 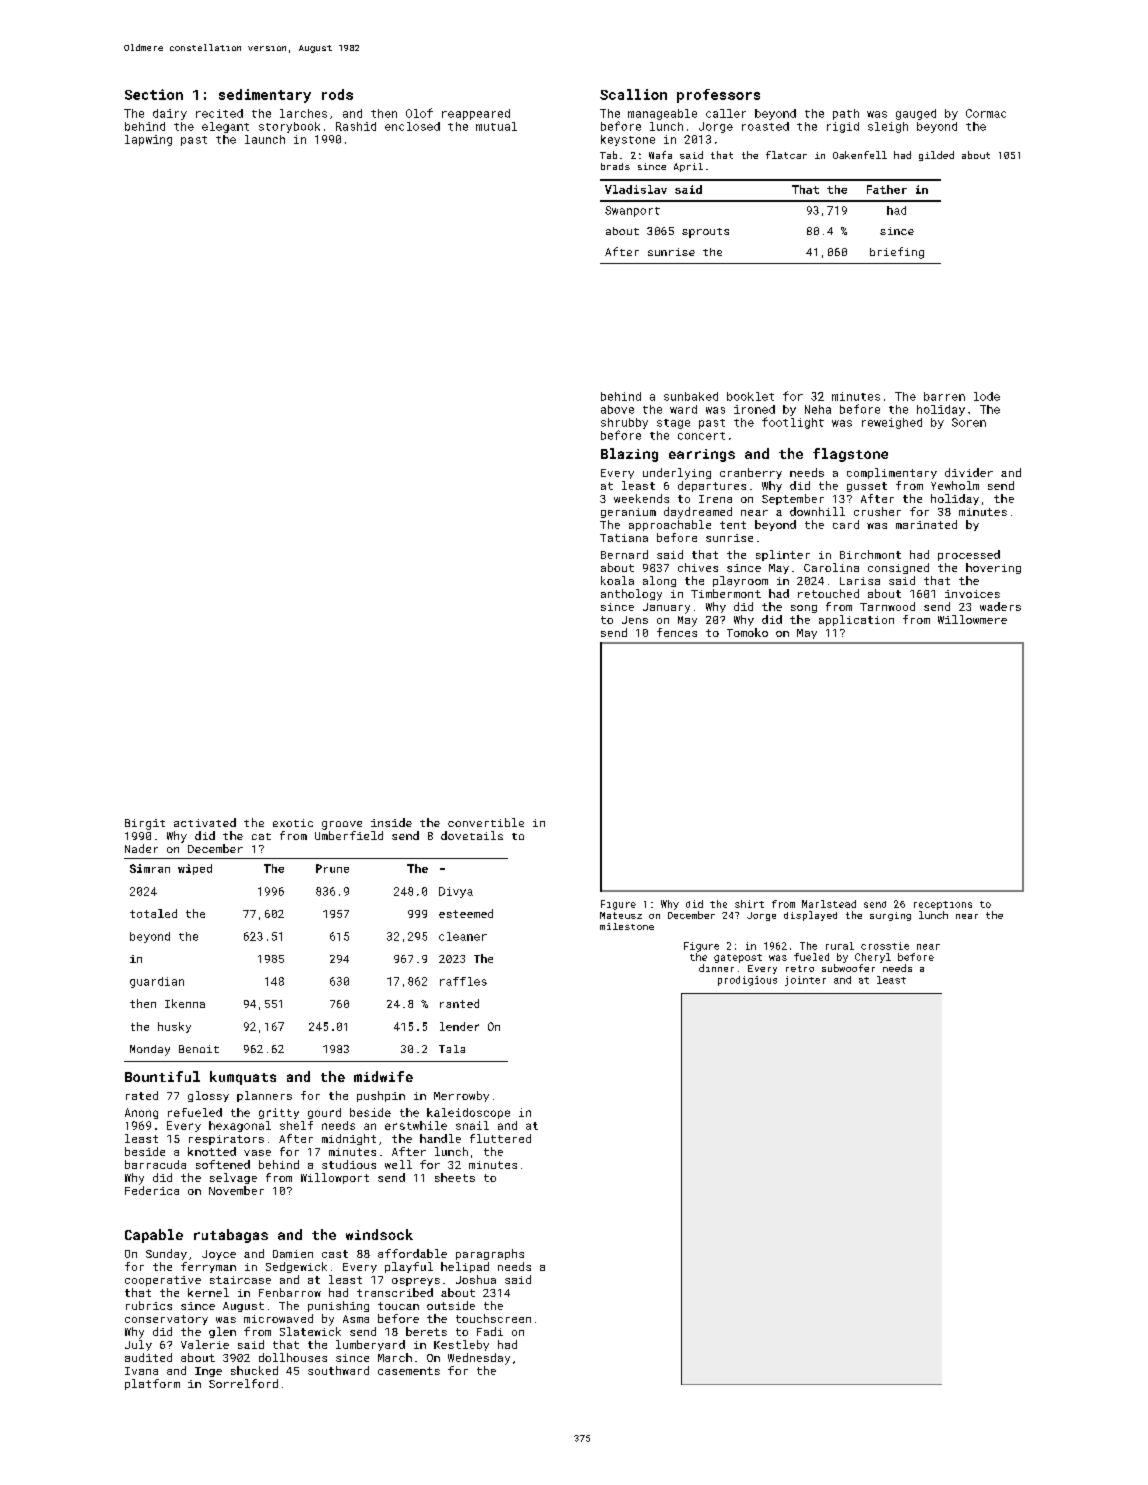 What do you see at coordinates (887, 189) in the image?
I see `Father` at bounding box center [887, 189].
